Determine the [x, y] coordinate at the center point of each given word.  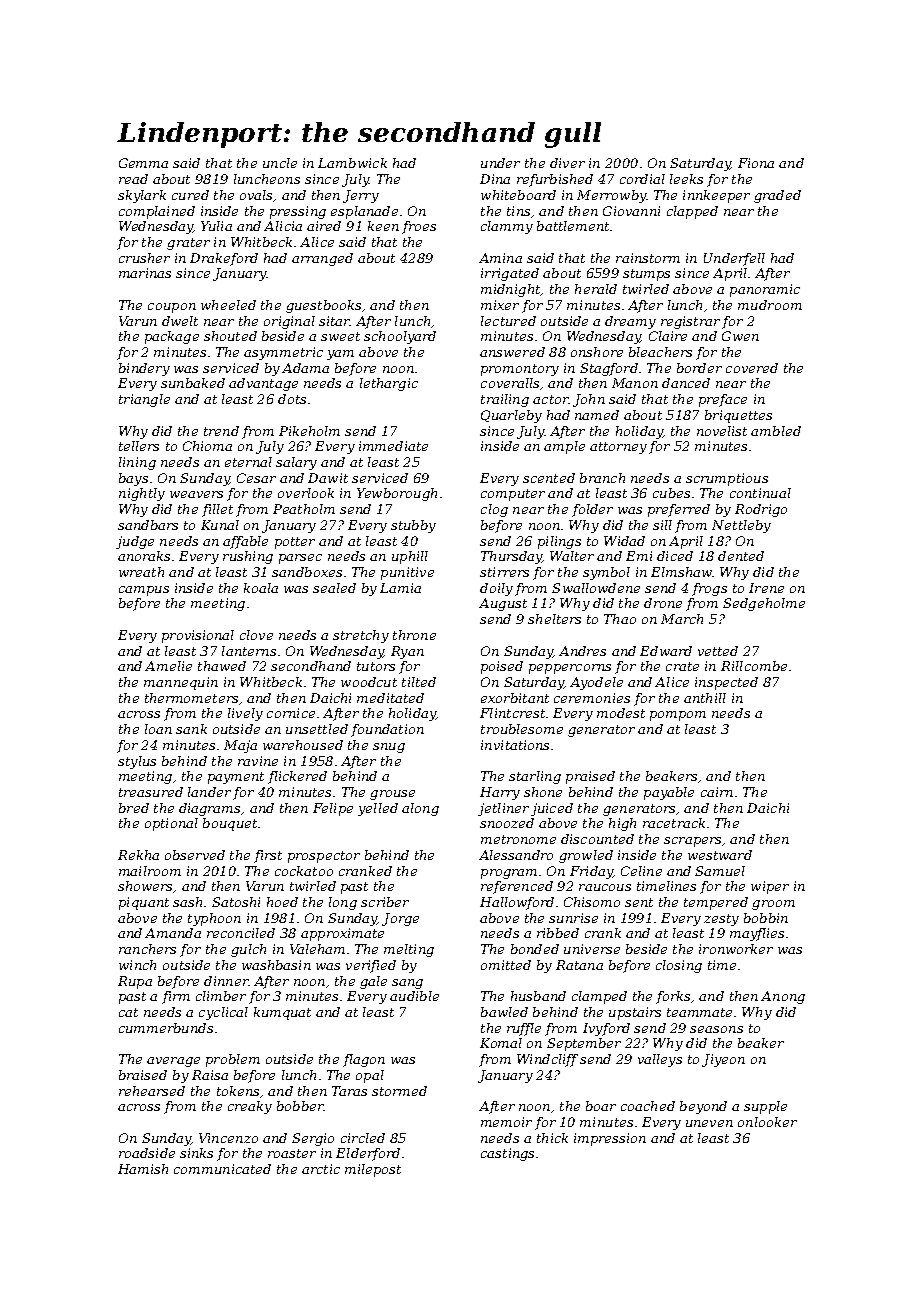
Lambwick [352, 163]
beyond [703, 1107]
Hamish [143, 1169]
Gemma [143, 163]
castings [507, 1154]
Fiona [756, 163]
